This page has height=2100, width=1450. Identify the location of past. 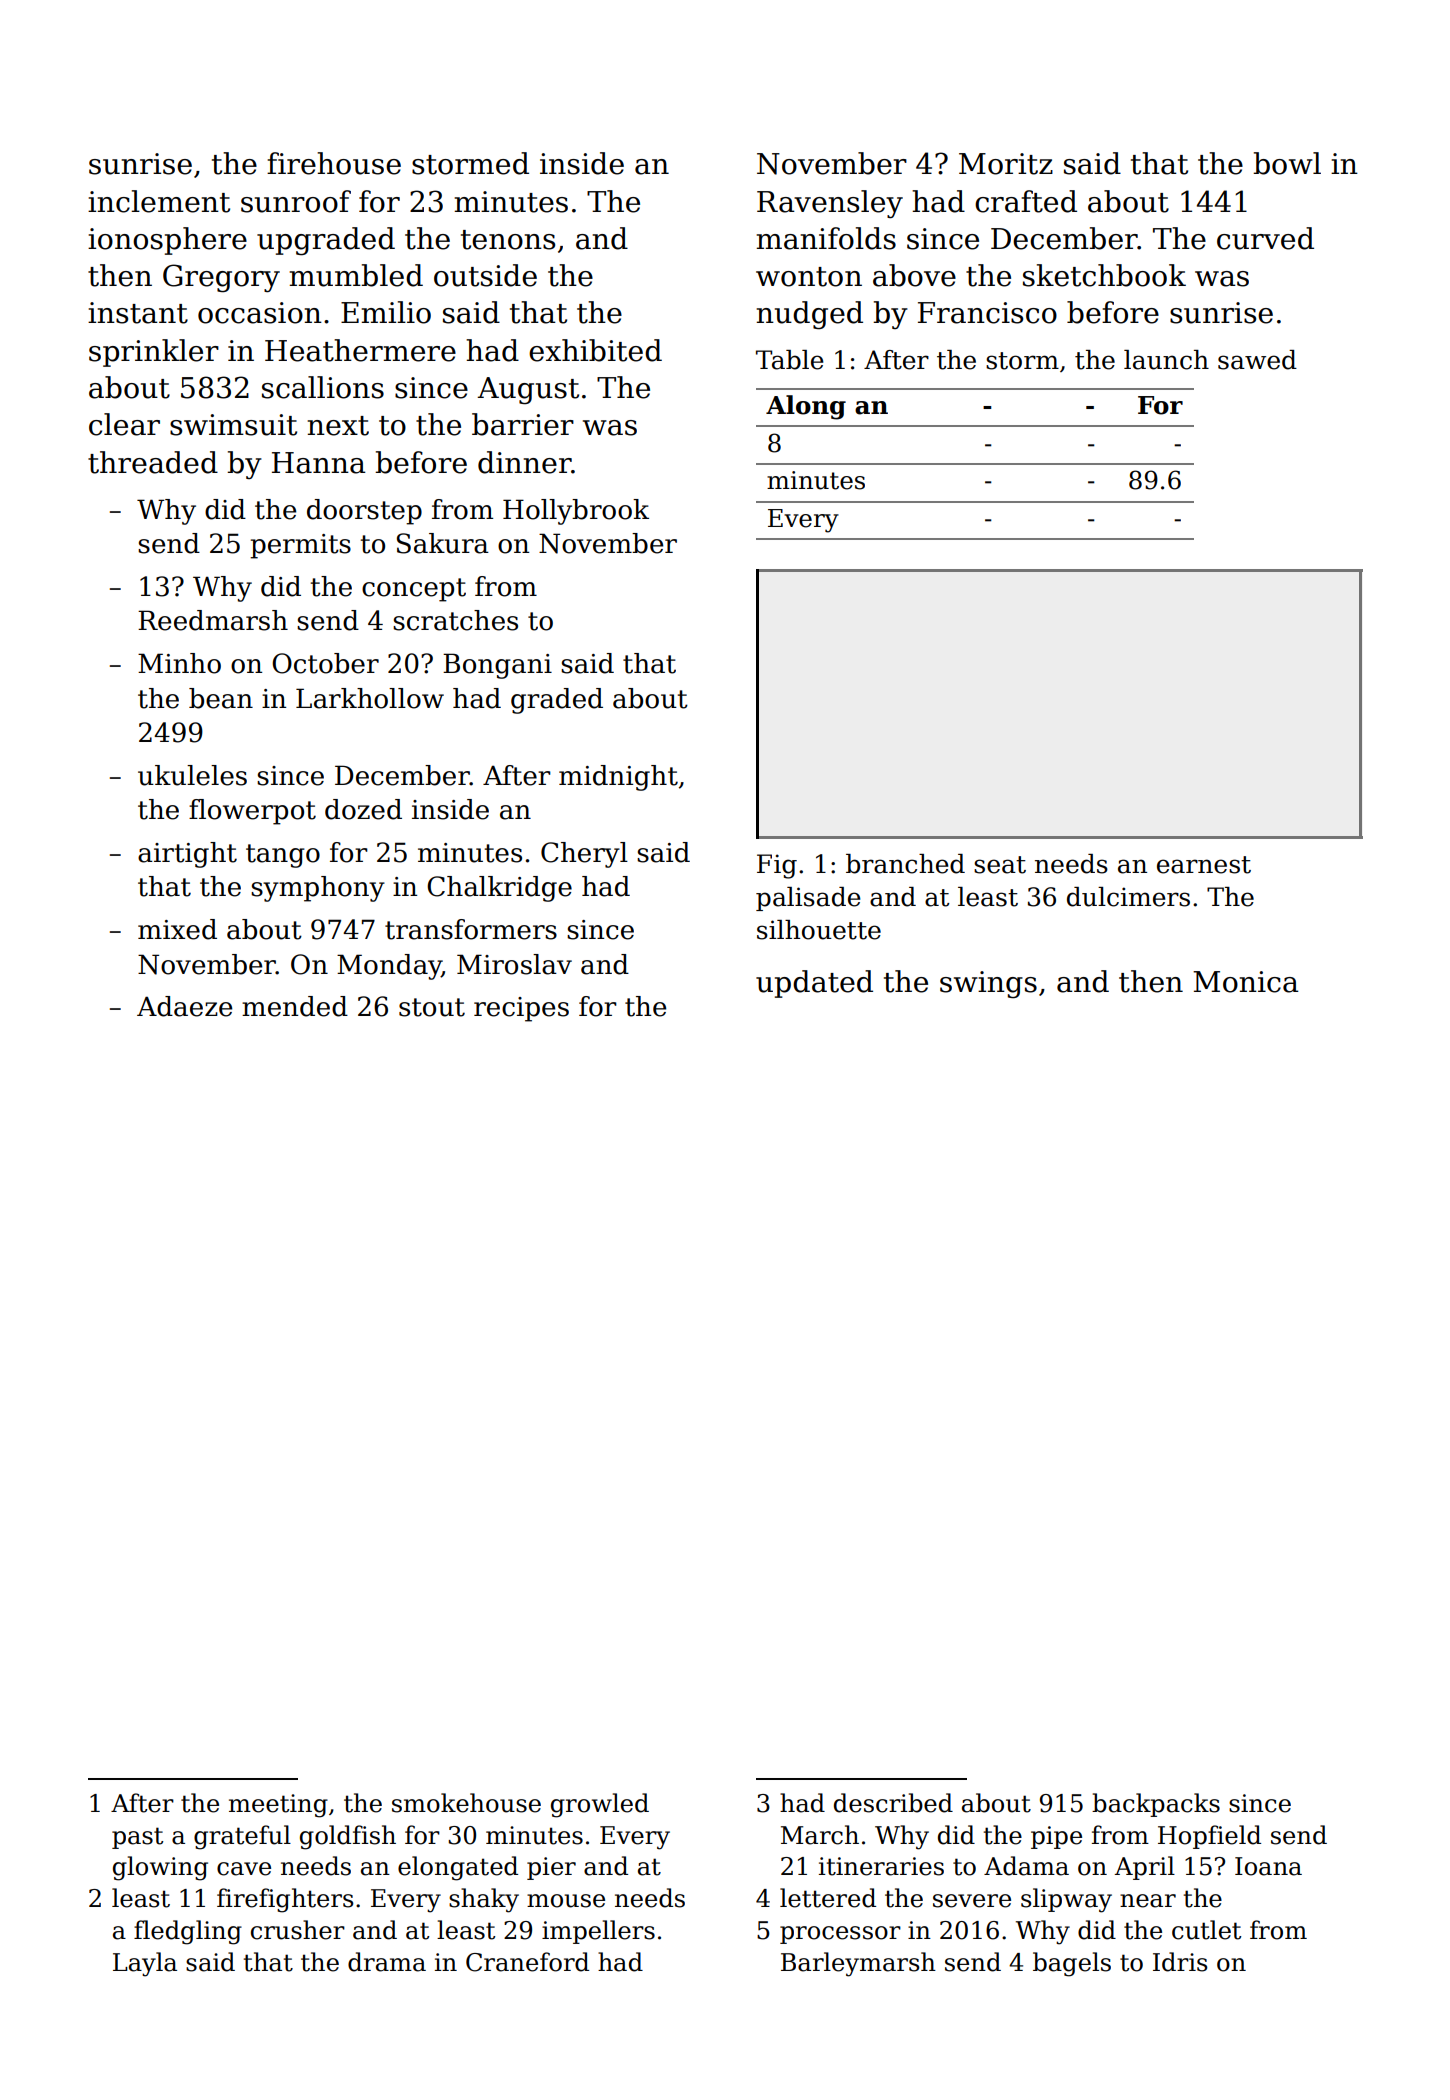
(137, 1838).
